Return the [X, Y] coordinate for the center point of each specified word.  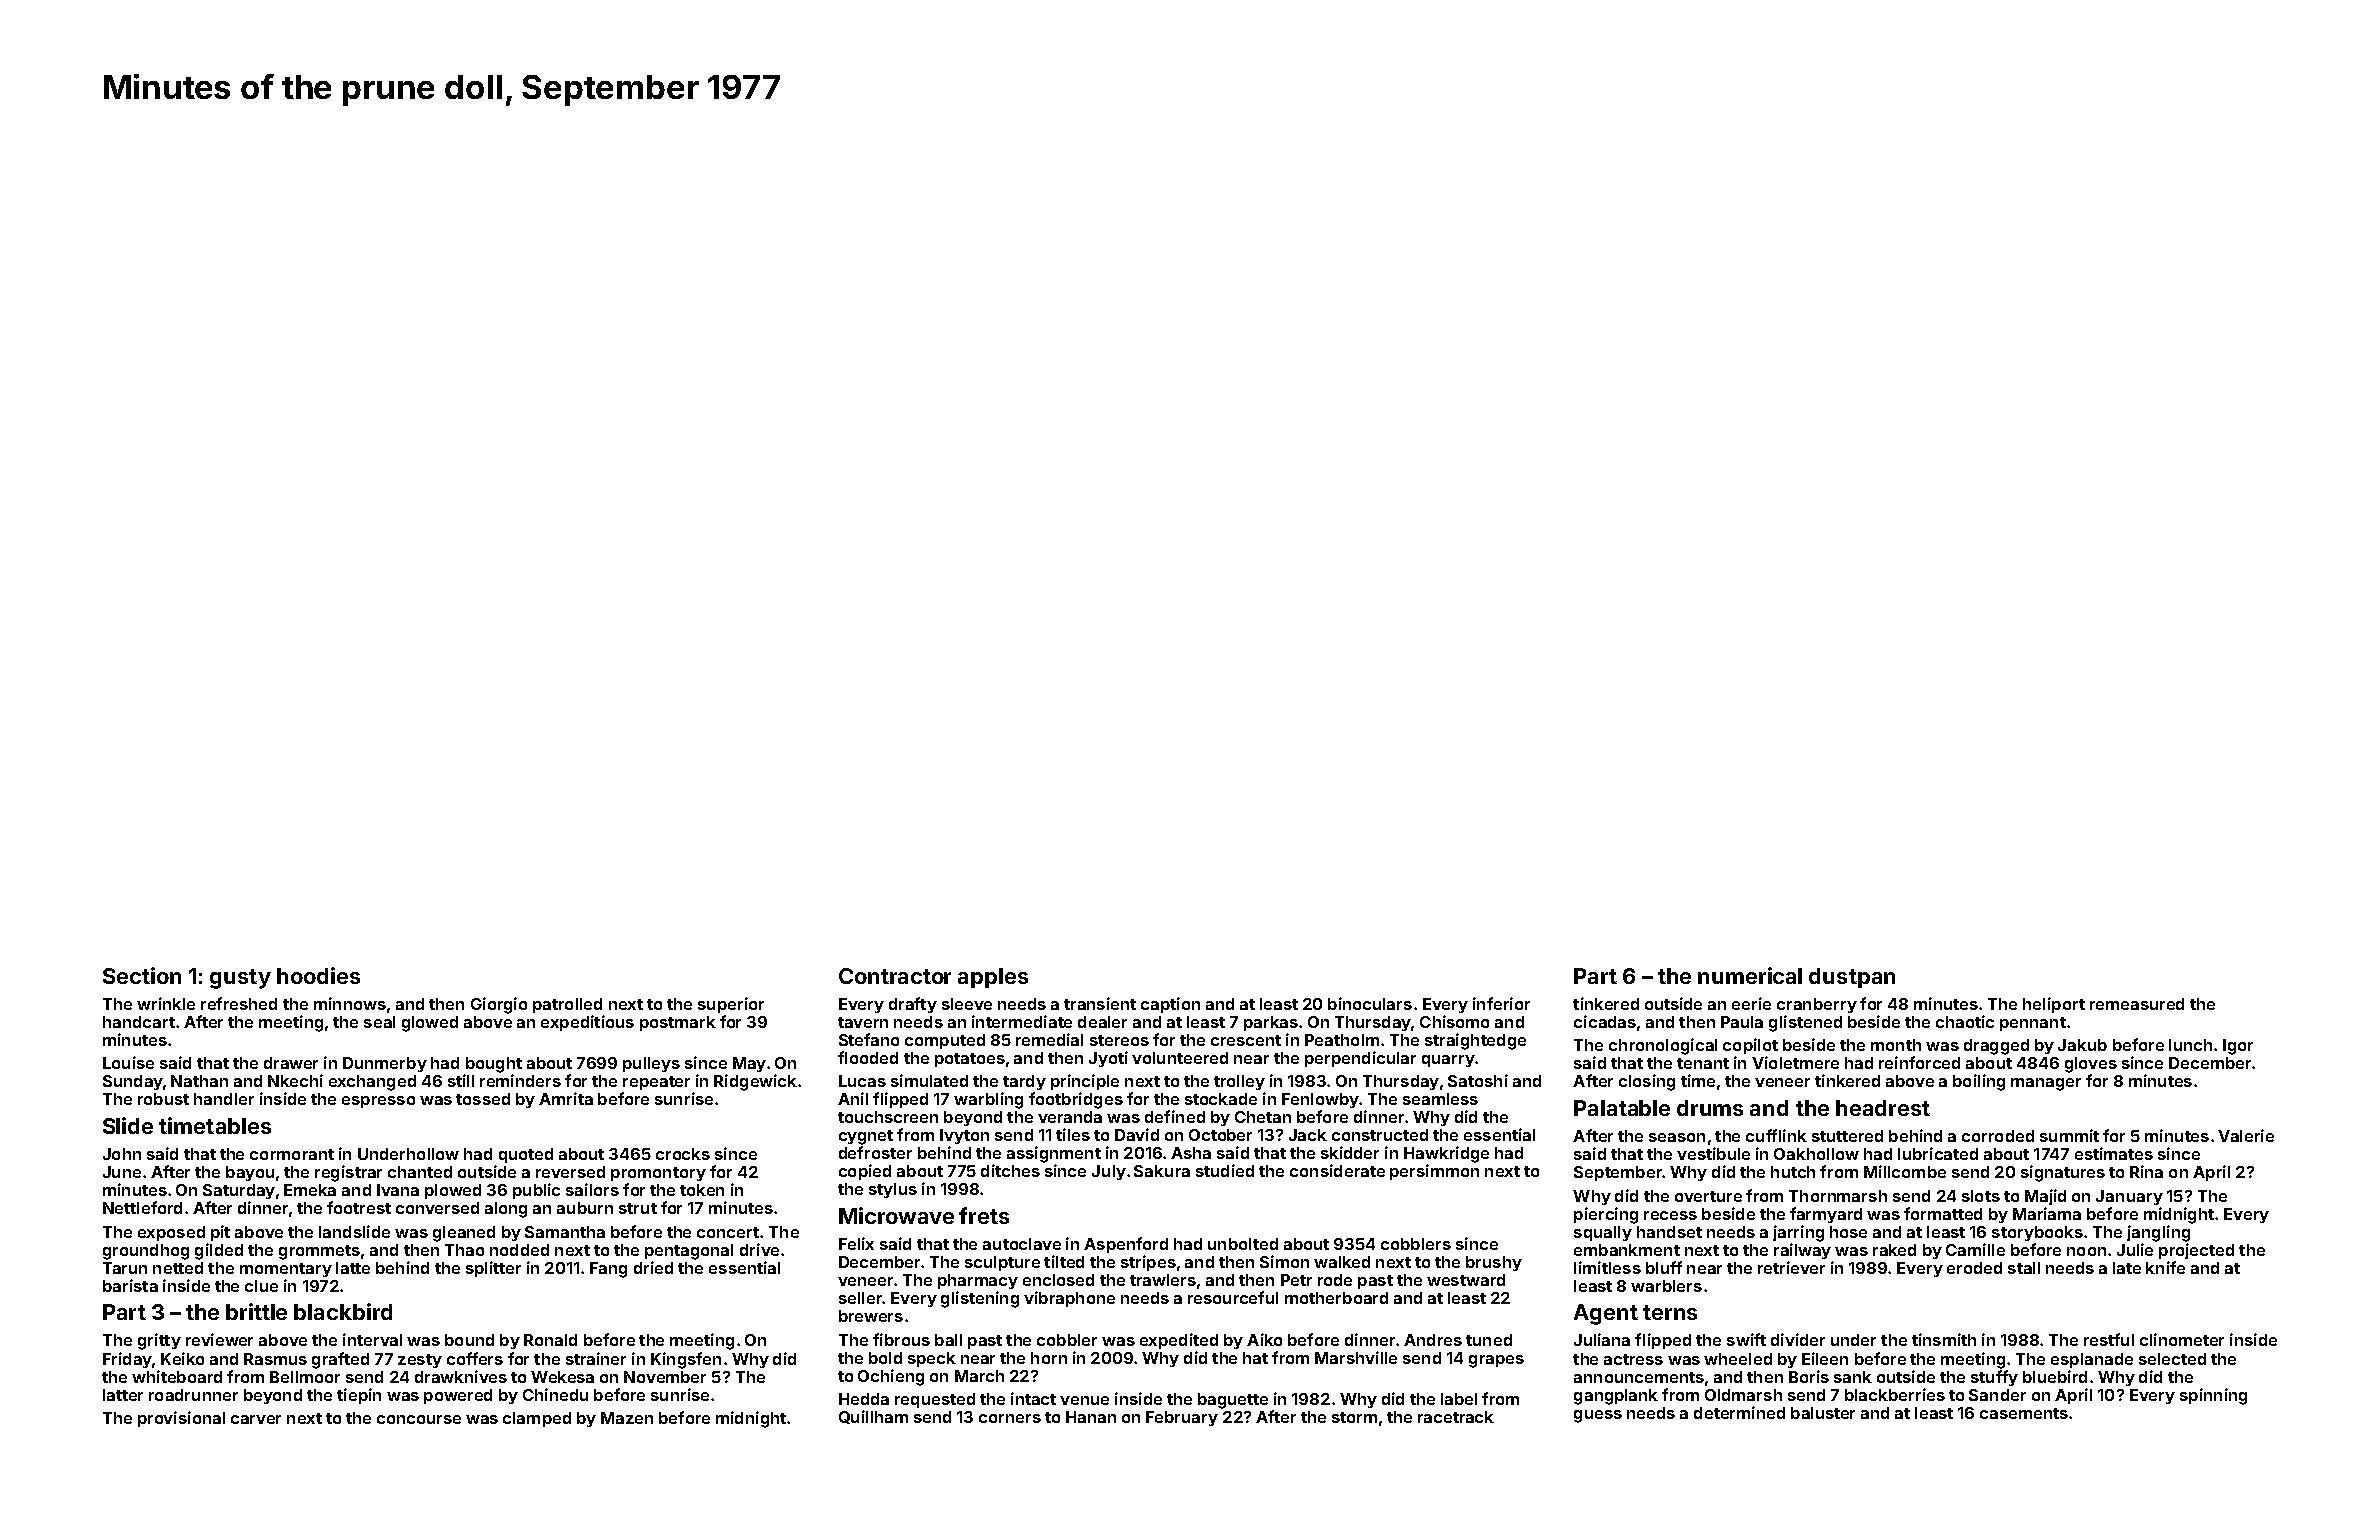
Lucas [862, 1081]
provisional [181, 1419]
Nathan [199, 1081]
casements [2024, 1413]
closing [1647, 1082]
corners [1010, 1418]
